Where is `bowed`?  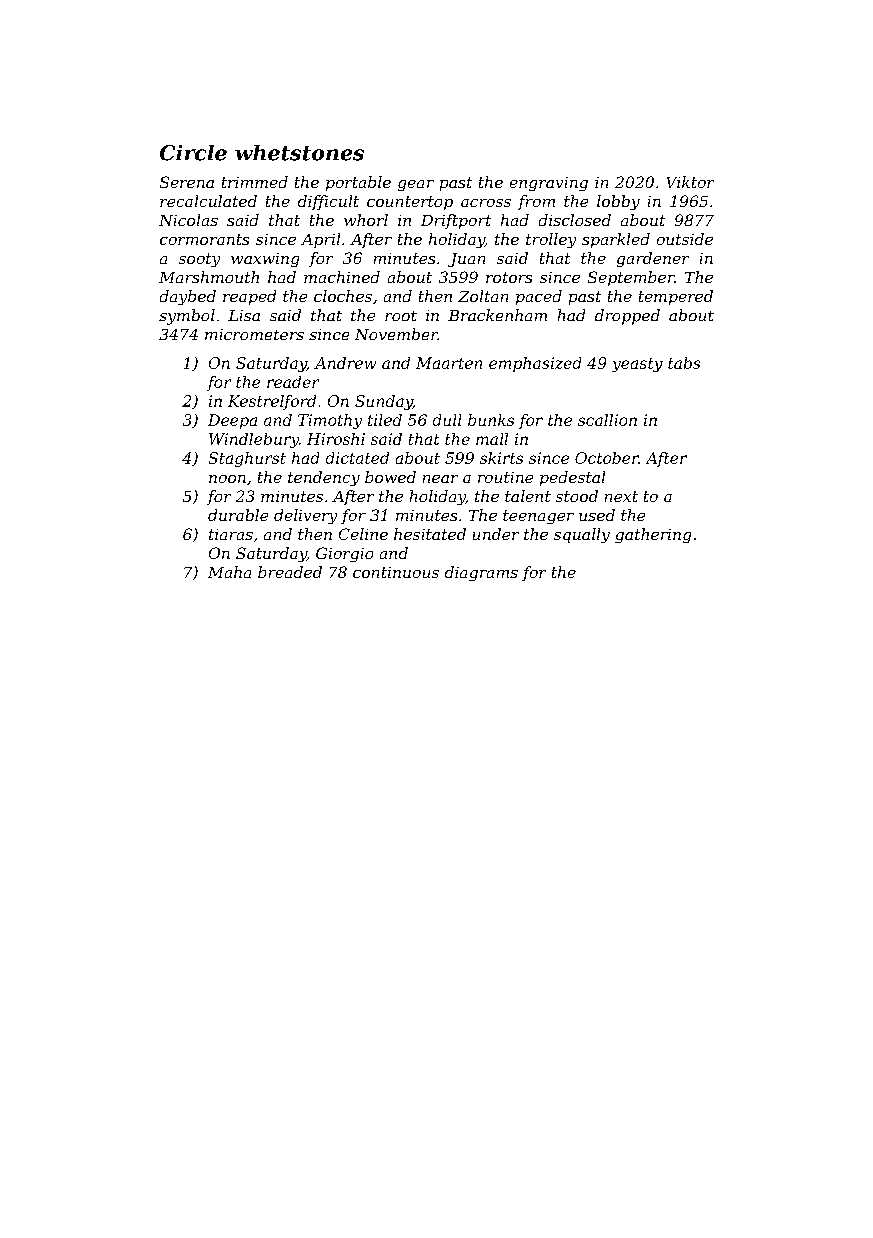 bowed is located at coordinates (390, 477).
